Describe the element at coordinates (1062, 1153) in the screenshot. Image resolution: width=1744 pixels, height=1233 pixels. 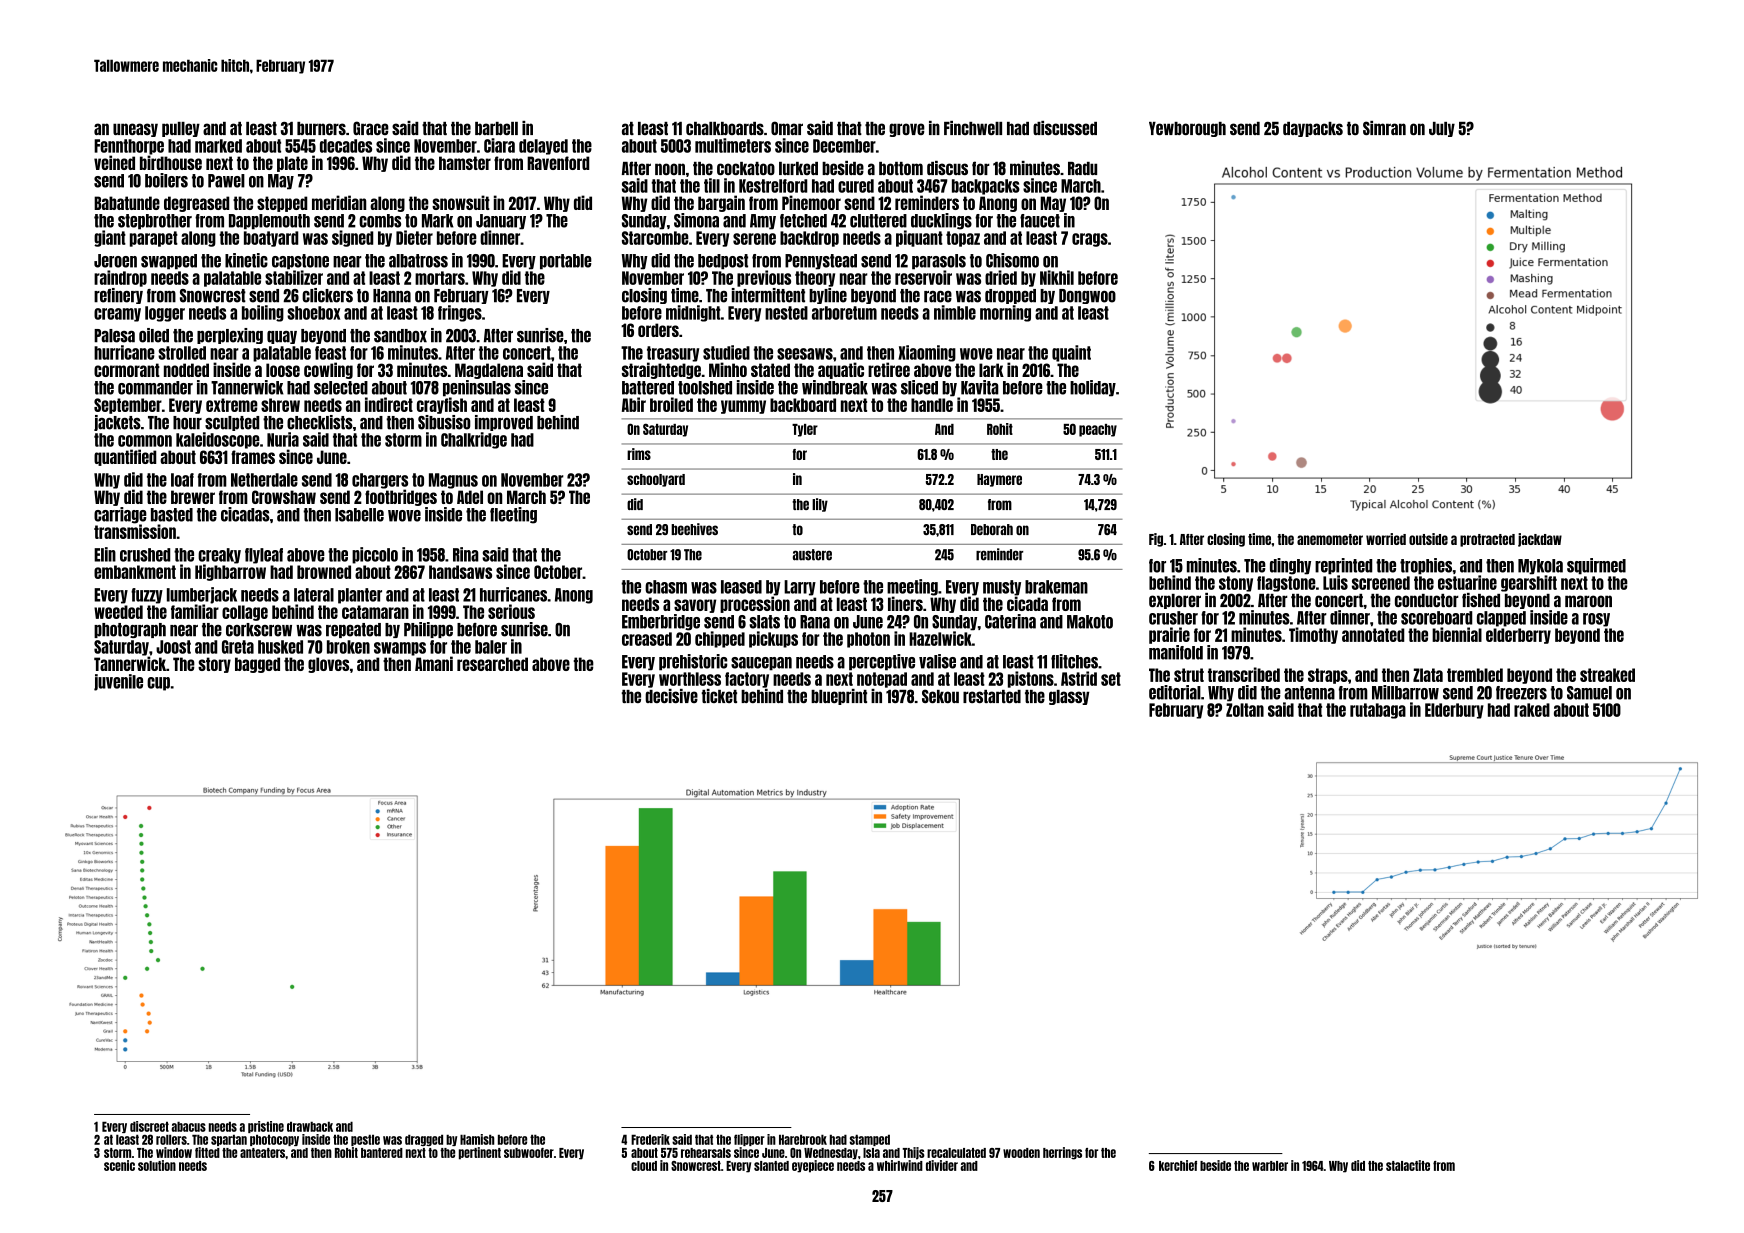
I see `herrings` at that location.
